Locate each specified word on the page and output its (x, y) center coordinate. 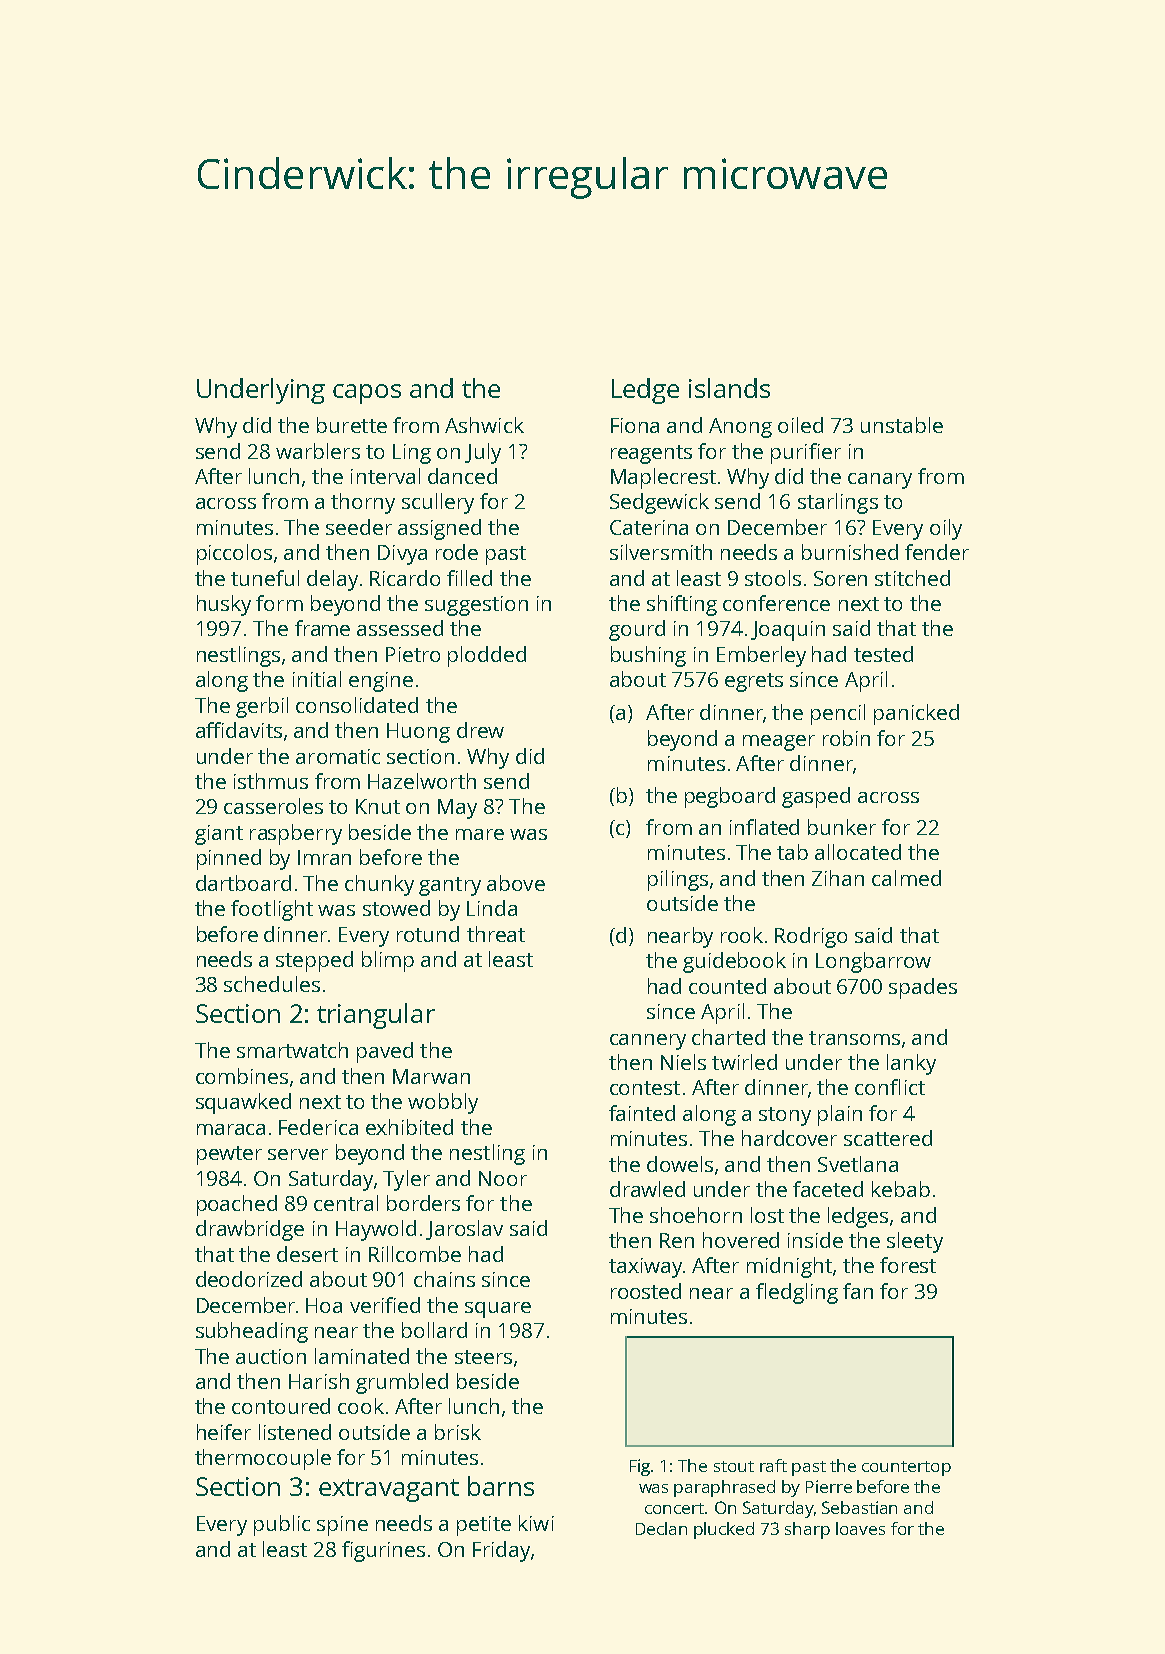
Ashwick (484, 425)
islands (729, 388)
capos (367, 394)
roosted (646, 1291)
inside (815, 1240)
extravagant (389, 1490)
